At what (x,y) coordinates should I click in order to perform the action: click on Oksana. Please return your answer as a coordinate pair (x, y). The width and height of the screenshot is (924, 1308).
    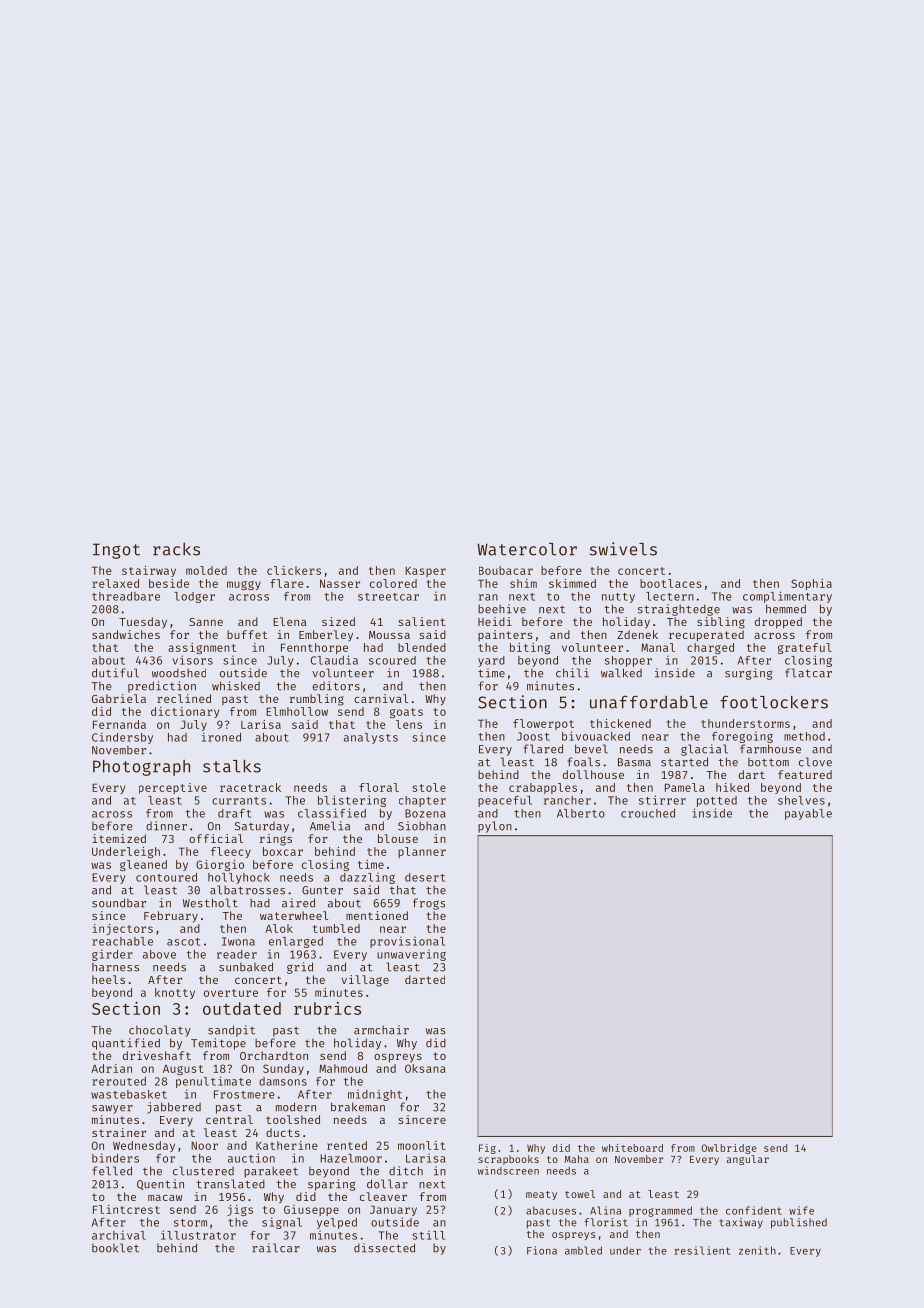
    Looking at the image, I should click on (425, 1068).
